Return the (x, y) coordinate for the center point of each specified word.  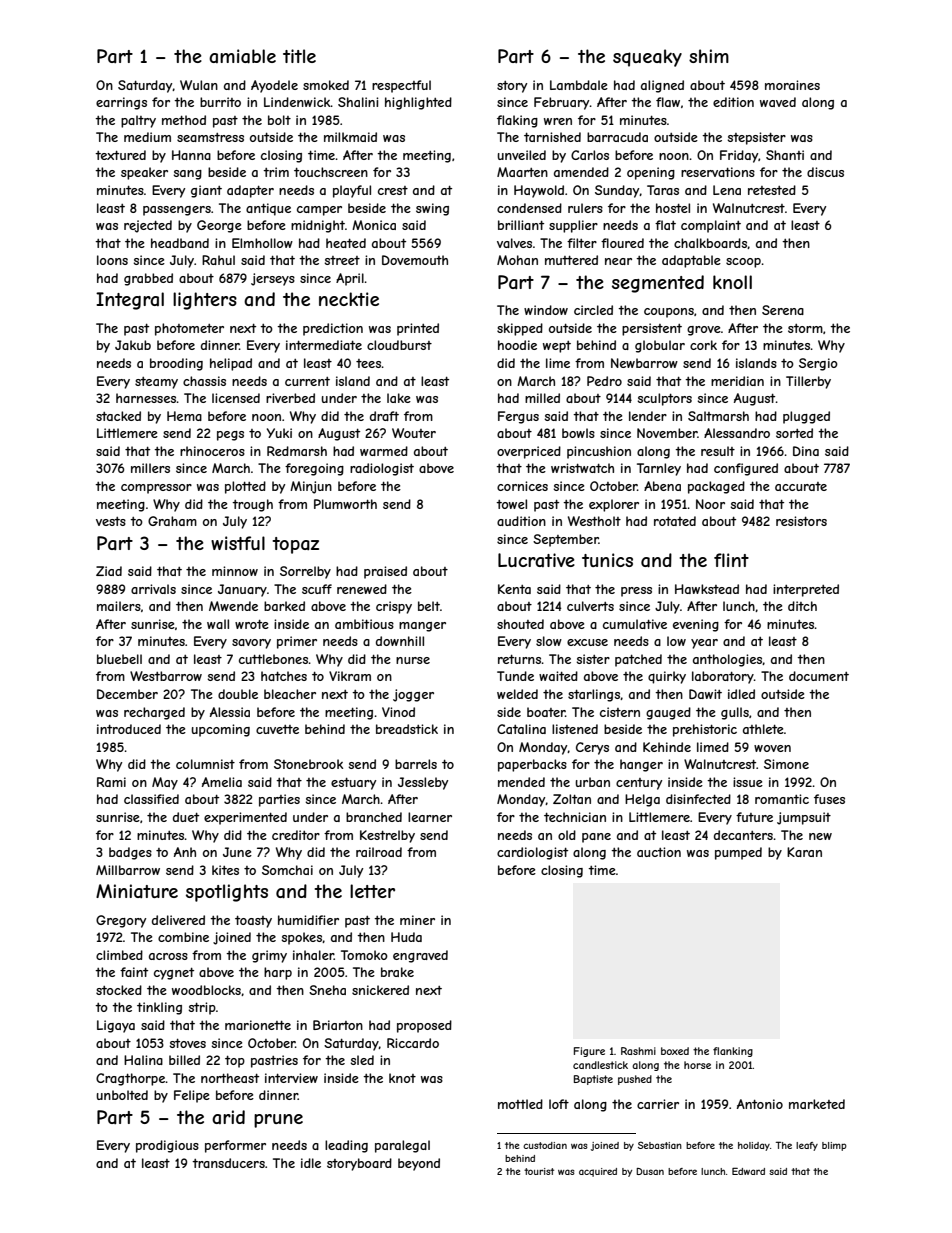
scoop (743, 263)
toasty (253, 922)
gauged (668, 713)
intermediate (324, 345)
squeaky (647, 58)
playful (352, 191)
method (184, 120)
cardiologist (532, 853)
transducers (228, 1163)
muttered (571, 260)
